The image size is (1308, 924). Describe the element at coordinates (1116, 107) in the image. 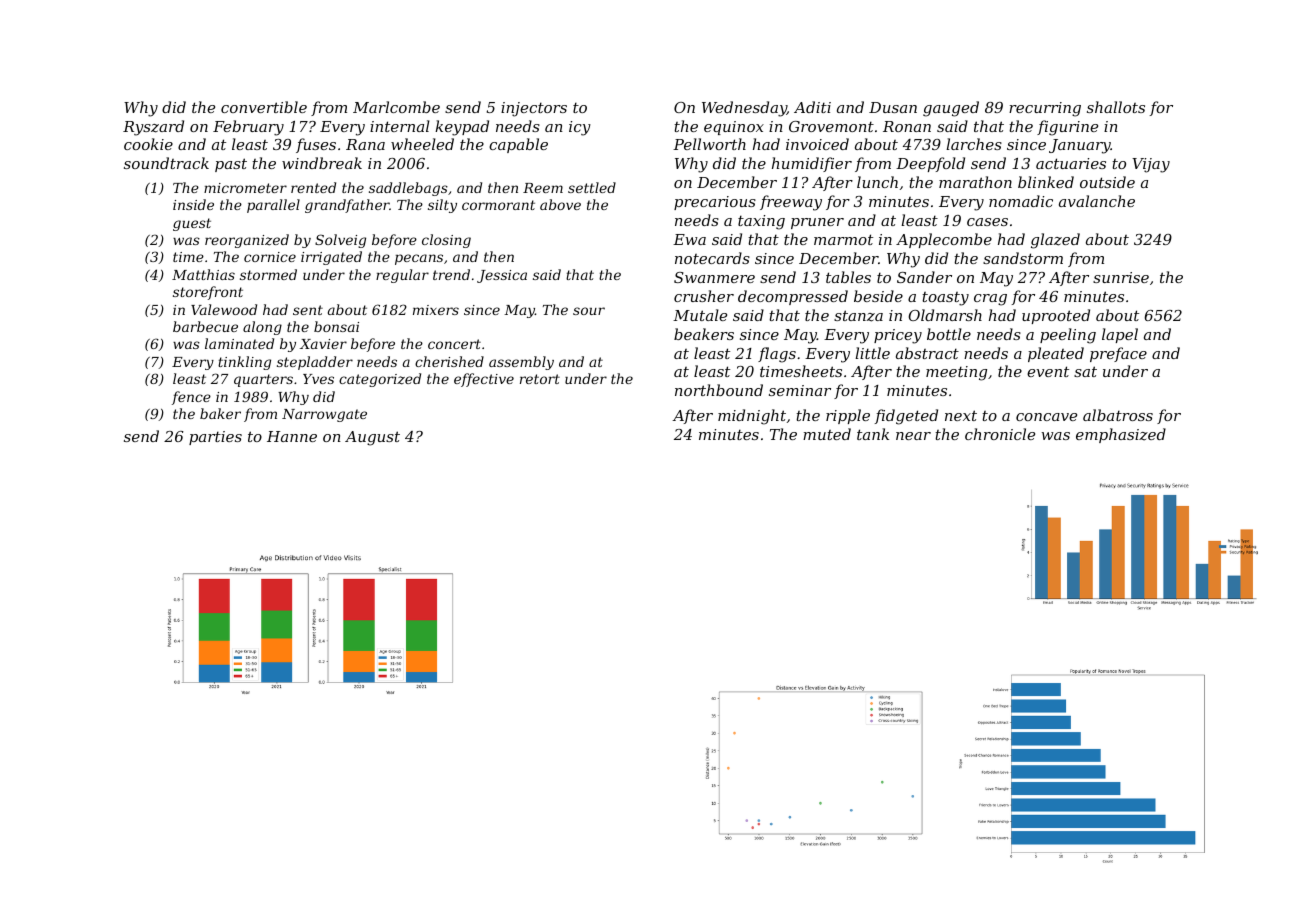

I see `shallots` at that location.
